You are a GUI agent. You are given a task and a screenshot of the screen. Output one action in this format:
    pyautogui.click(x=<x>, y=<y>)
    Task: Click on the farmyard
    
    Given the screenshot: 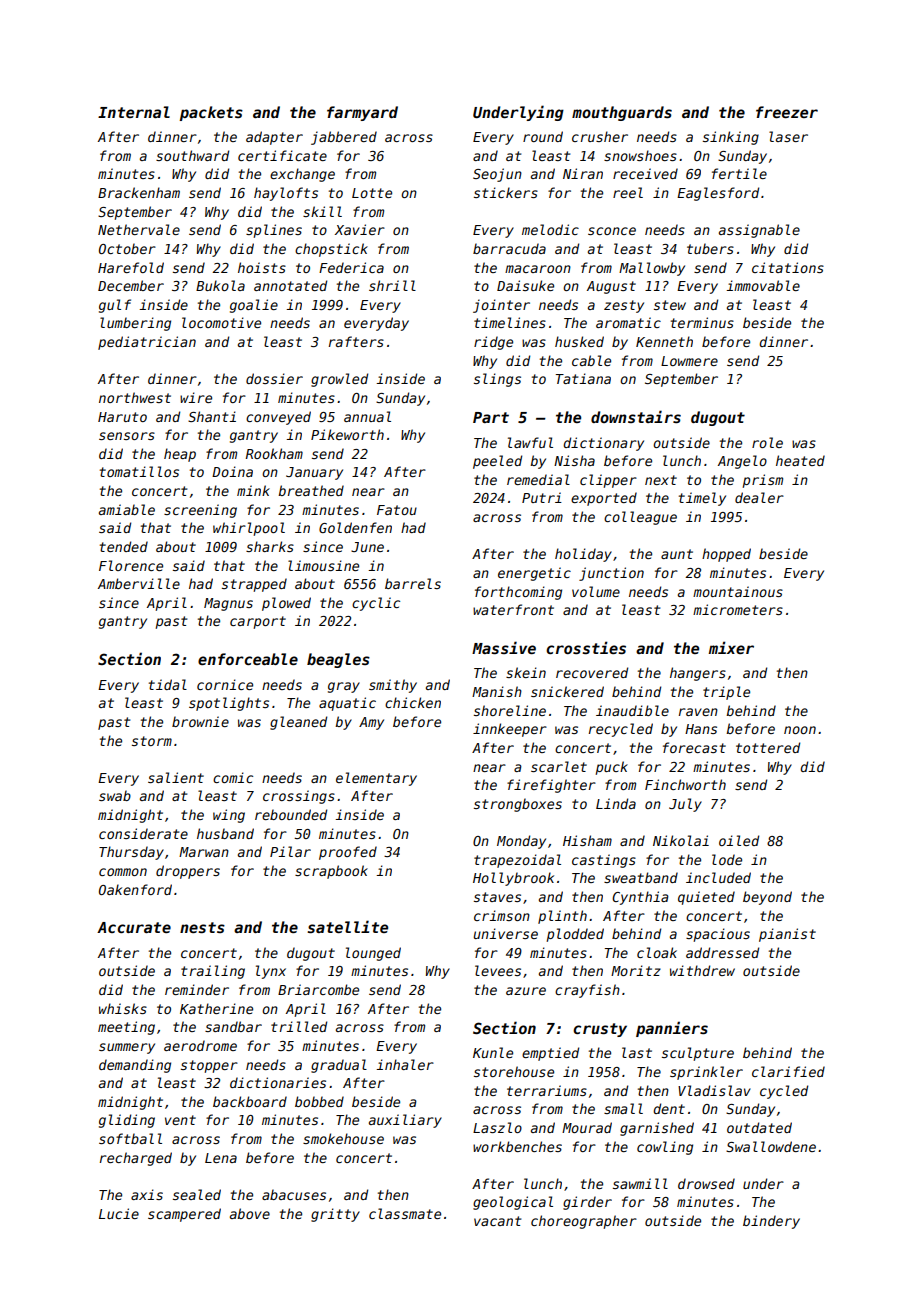 What is the action you would take?
    pyautogui.click(x=362, y=113)
